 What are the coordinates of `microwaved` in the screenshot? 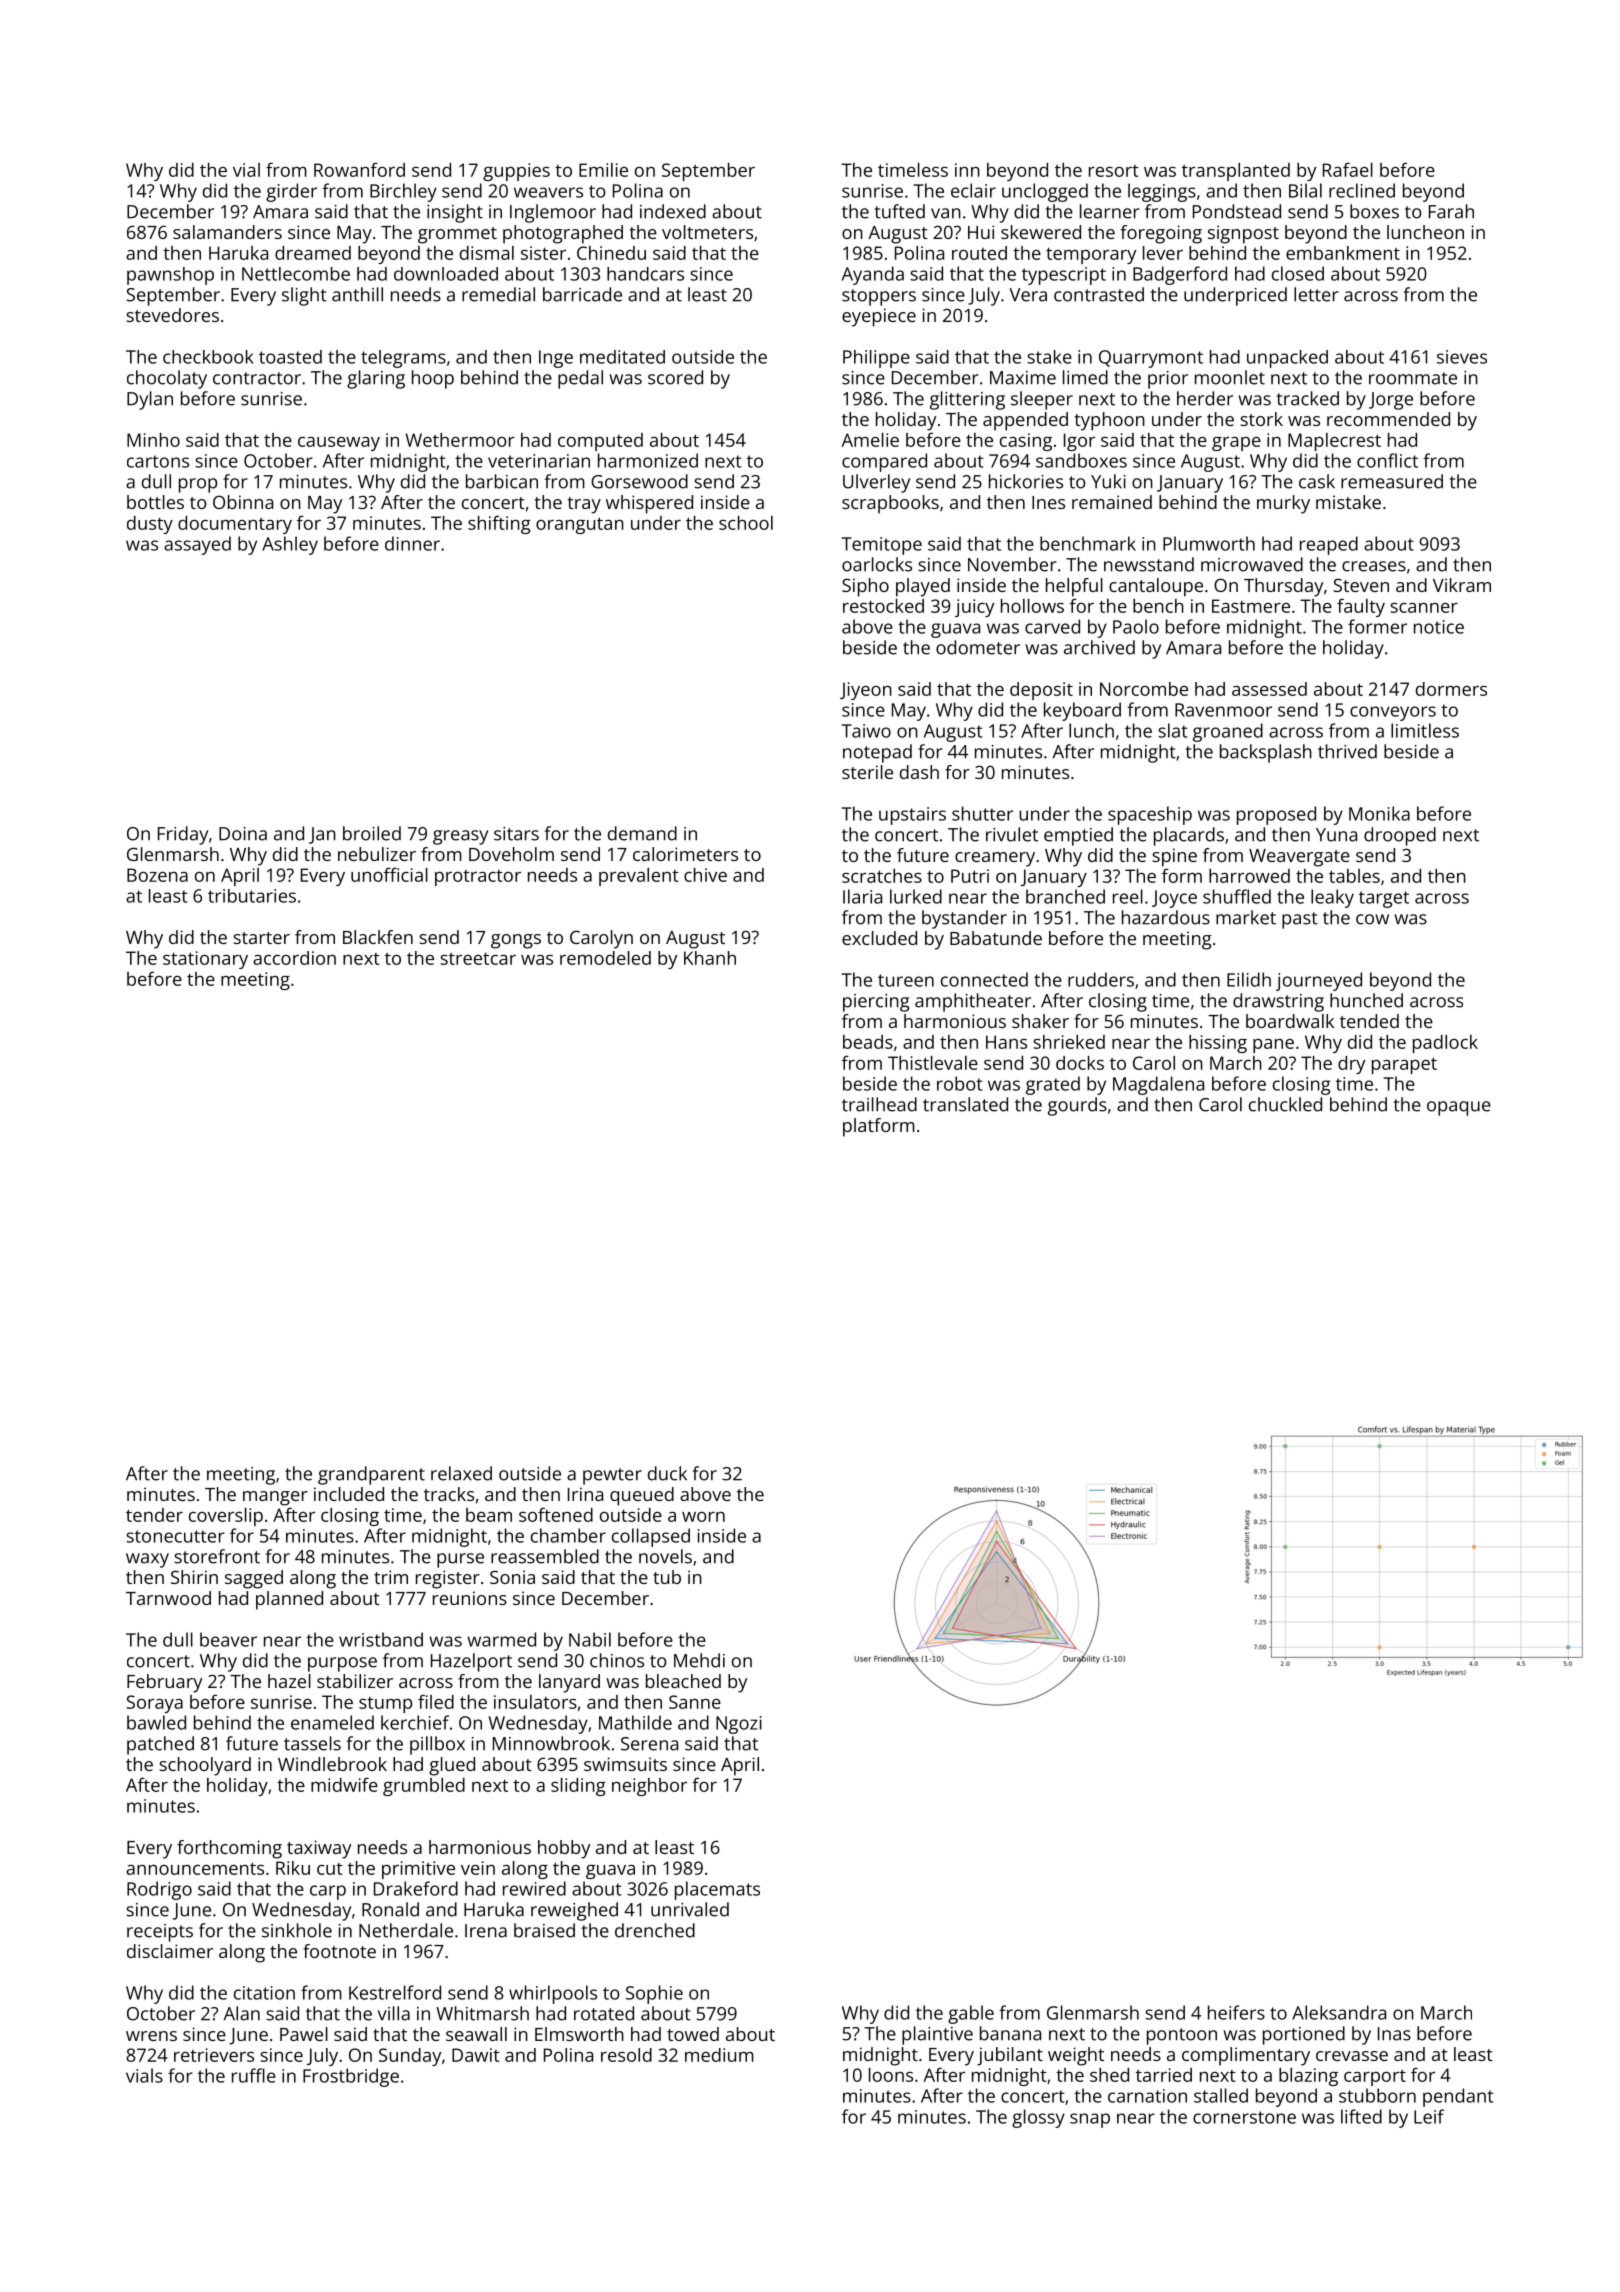 It's located at (1252, 564).
